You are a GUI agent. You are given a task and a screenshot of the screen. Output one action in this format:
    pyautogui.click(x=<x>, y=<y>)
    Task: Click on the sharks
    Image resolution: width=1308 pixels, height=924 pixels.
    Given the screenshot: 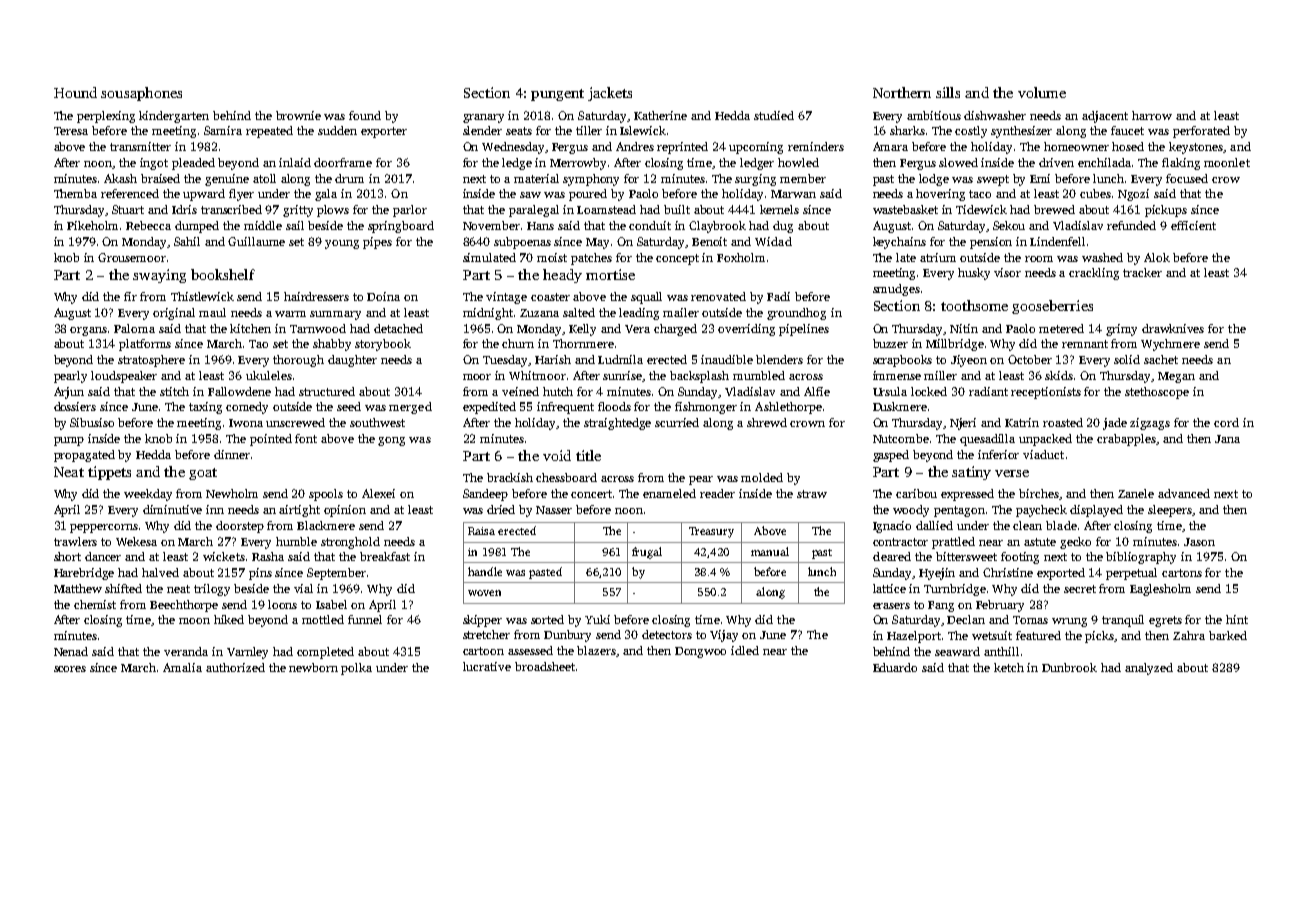 What is the action you would take?
    pyautogui.click(x=907, y=130)
